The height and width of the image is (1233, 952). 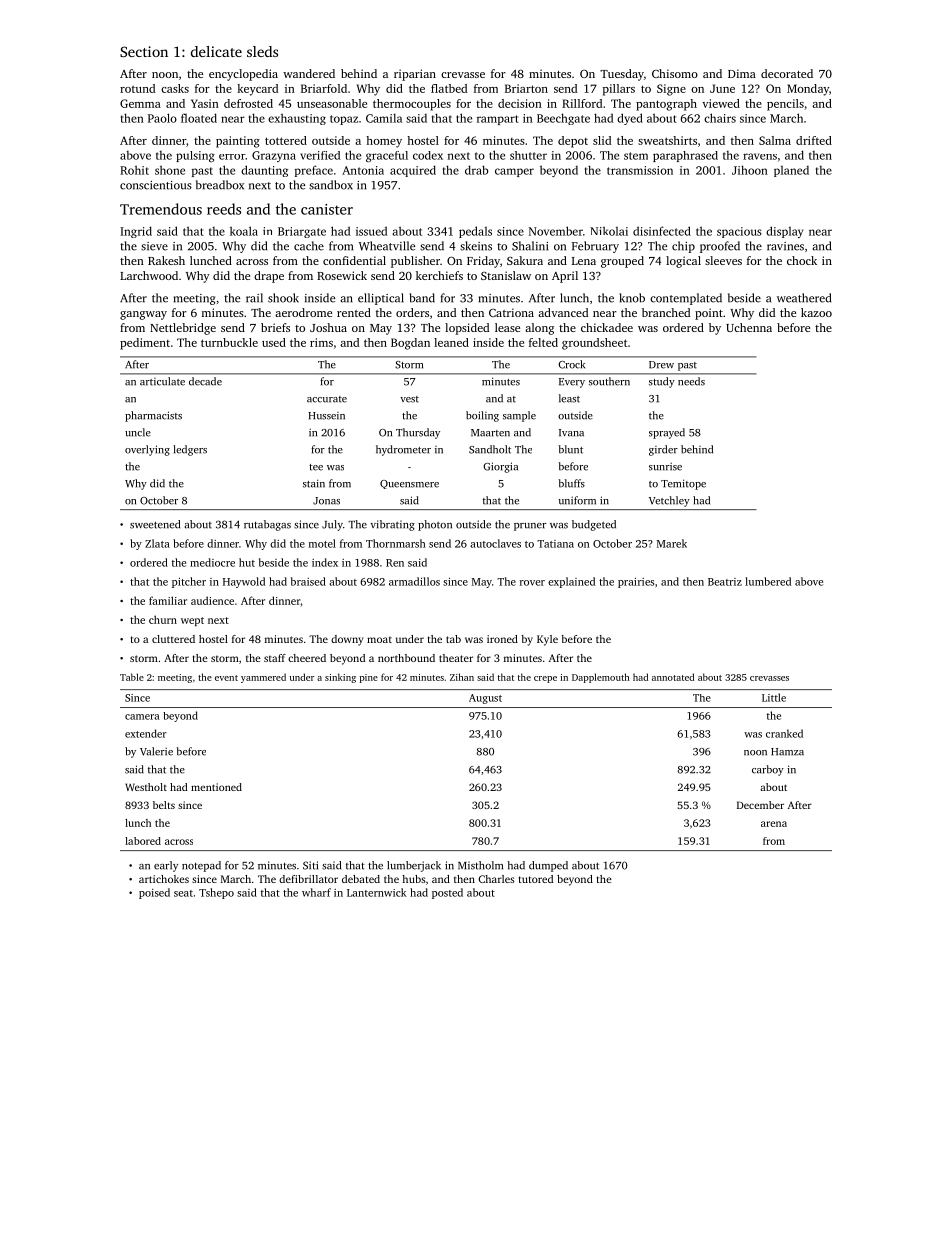 What do you see at coordinates (415, 75) in the image?
I see `riparian` at bounding box center [415, 75].
